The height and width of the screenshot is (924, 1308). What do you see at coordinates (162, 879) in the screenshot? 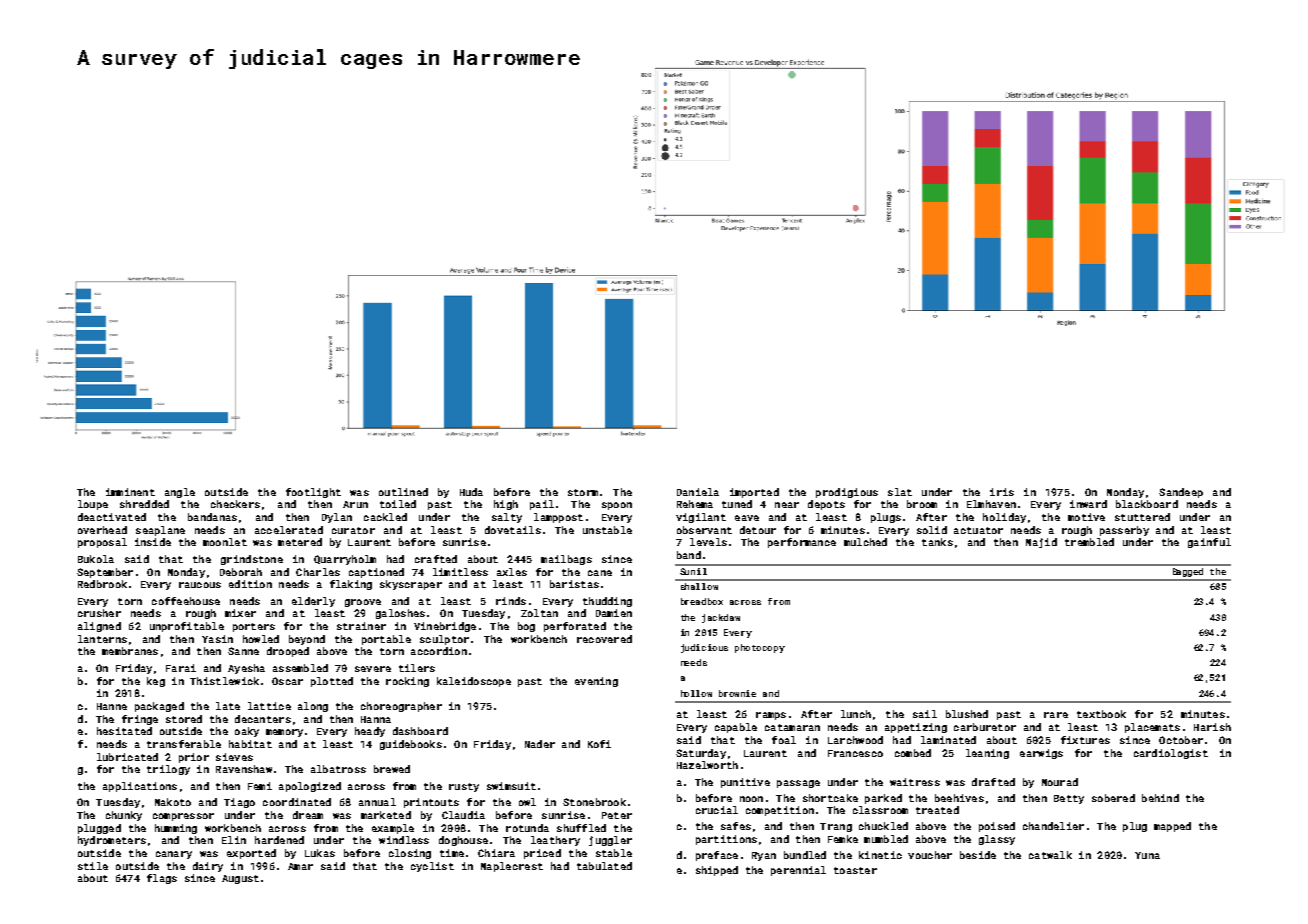
I see `flags` at bounding box center [162, 879].
